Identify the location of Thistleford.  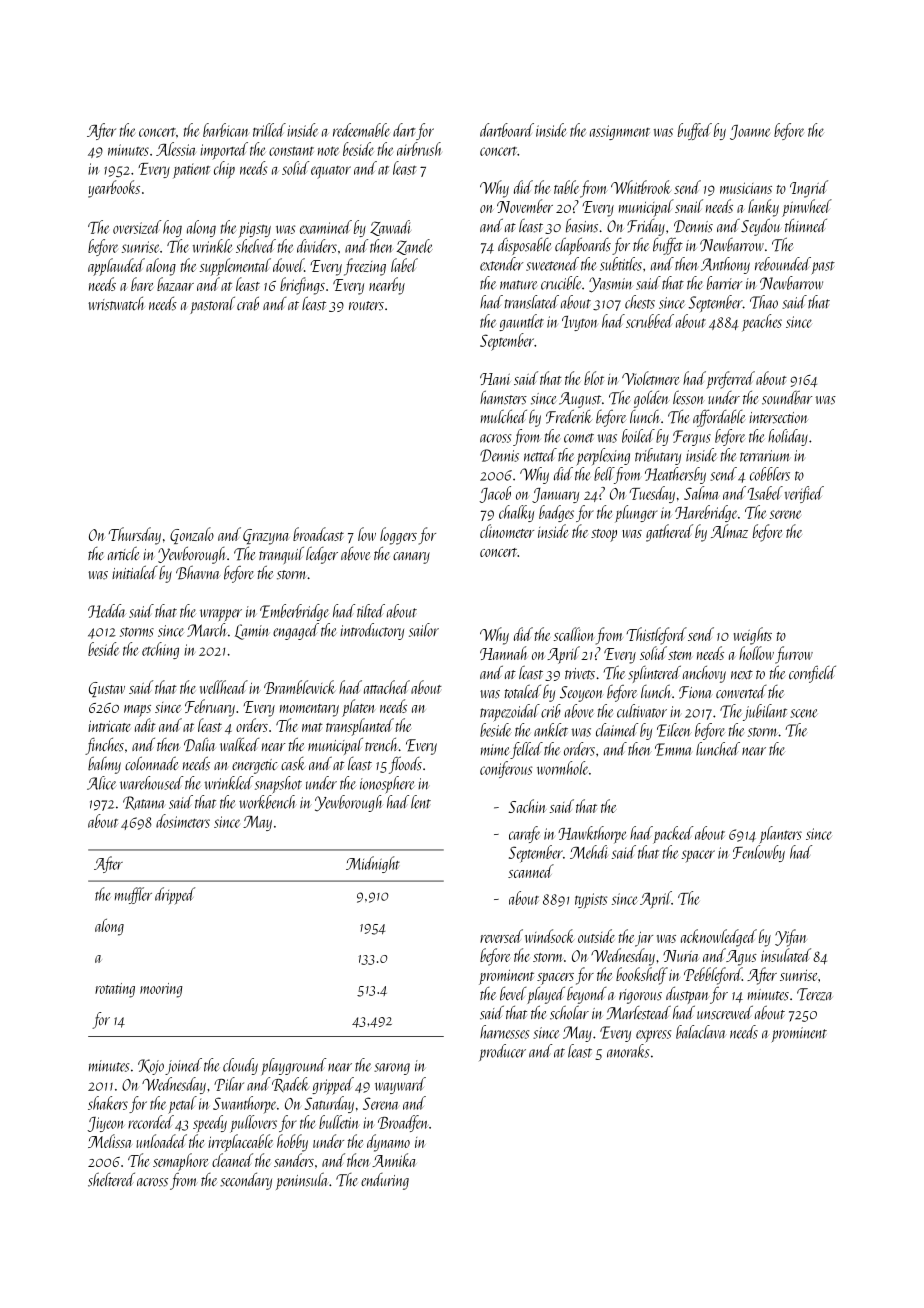
(657, 636).
